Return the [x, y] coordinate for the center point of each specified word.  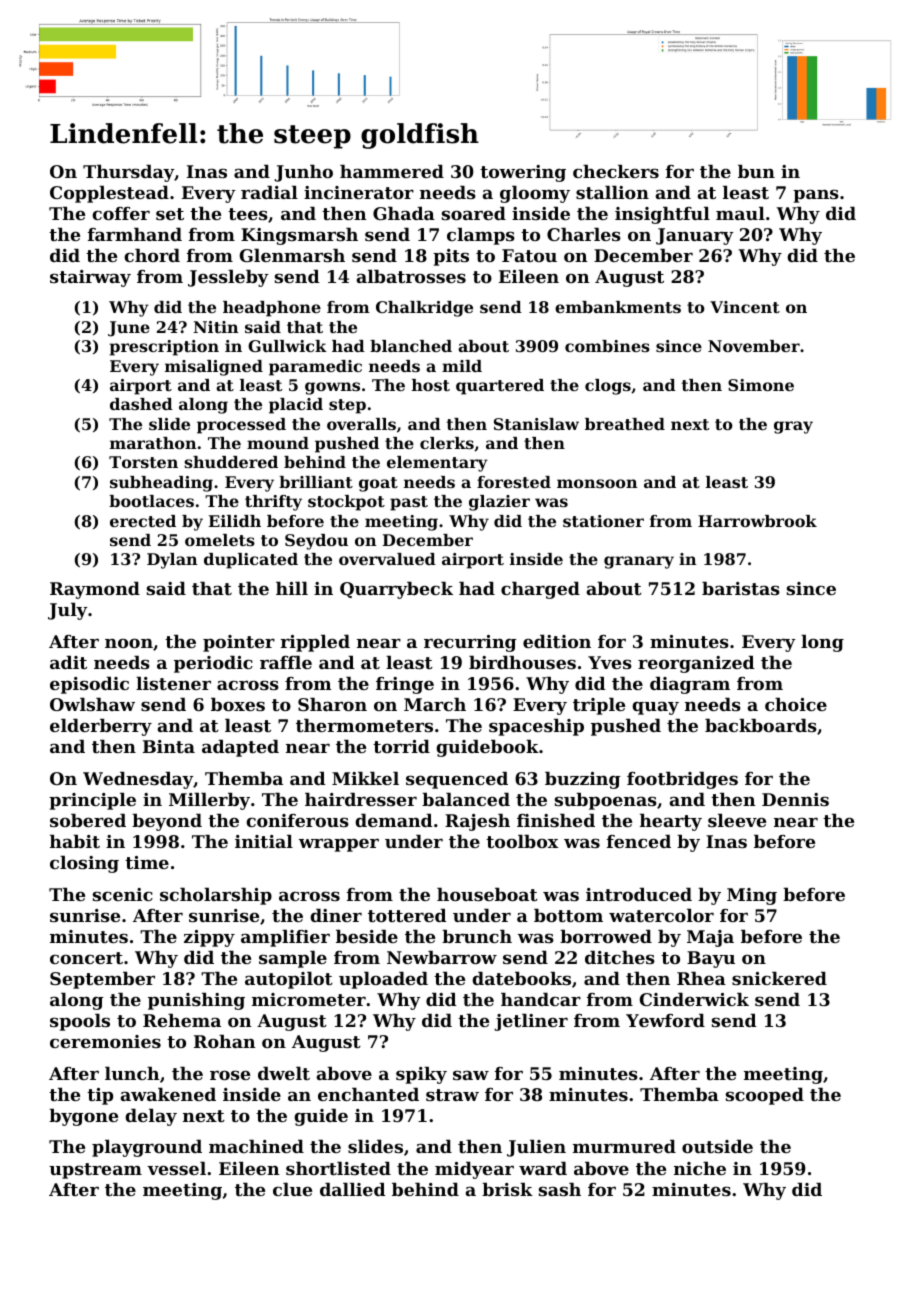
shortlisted [338, 1168]
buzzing [583, 780]
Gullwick [287, 346]
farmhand [135, 234]
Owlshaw [92, 704]
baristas [741, 588]
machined [256, 1146]
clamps [481, 236]
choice [796, 704]
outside [717, 1146]
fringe [405, 685]
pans [816, 196]
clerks [447, 443]
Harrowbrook [757, 521]
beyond [167, 822]
